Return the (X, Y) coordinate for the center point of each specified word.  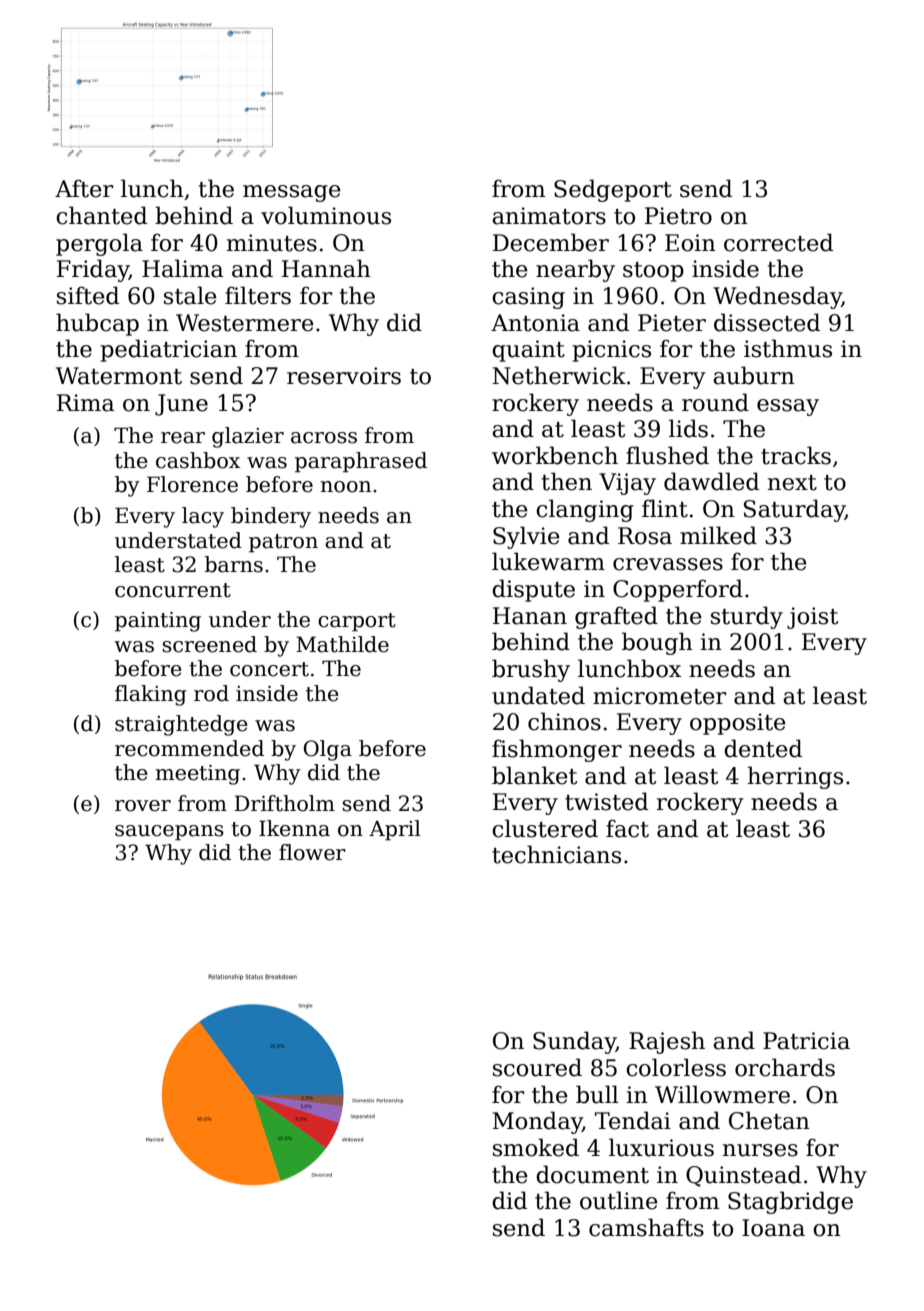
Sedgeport (613, 190)
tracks (796, 455)
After (84, 188)
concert (269, 669)
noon (346, 487)
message (292, 193)
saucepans (169, 833)
